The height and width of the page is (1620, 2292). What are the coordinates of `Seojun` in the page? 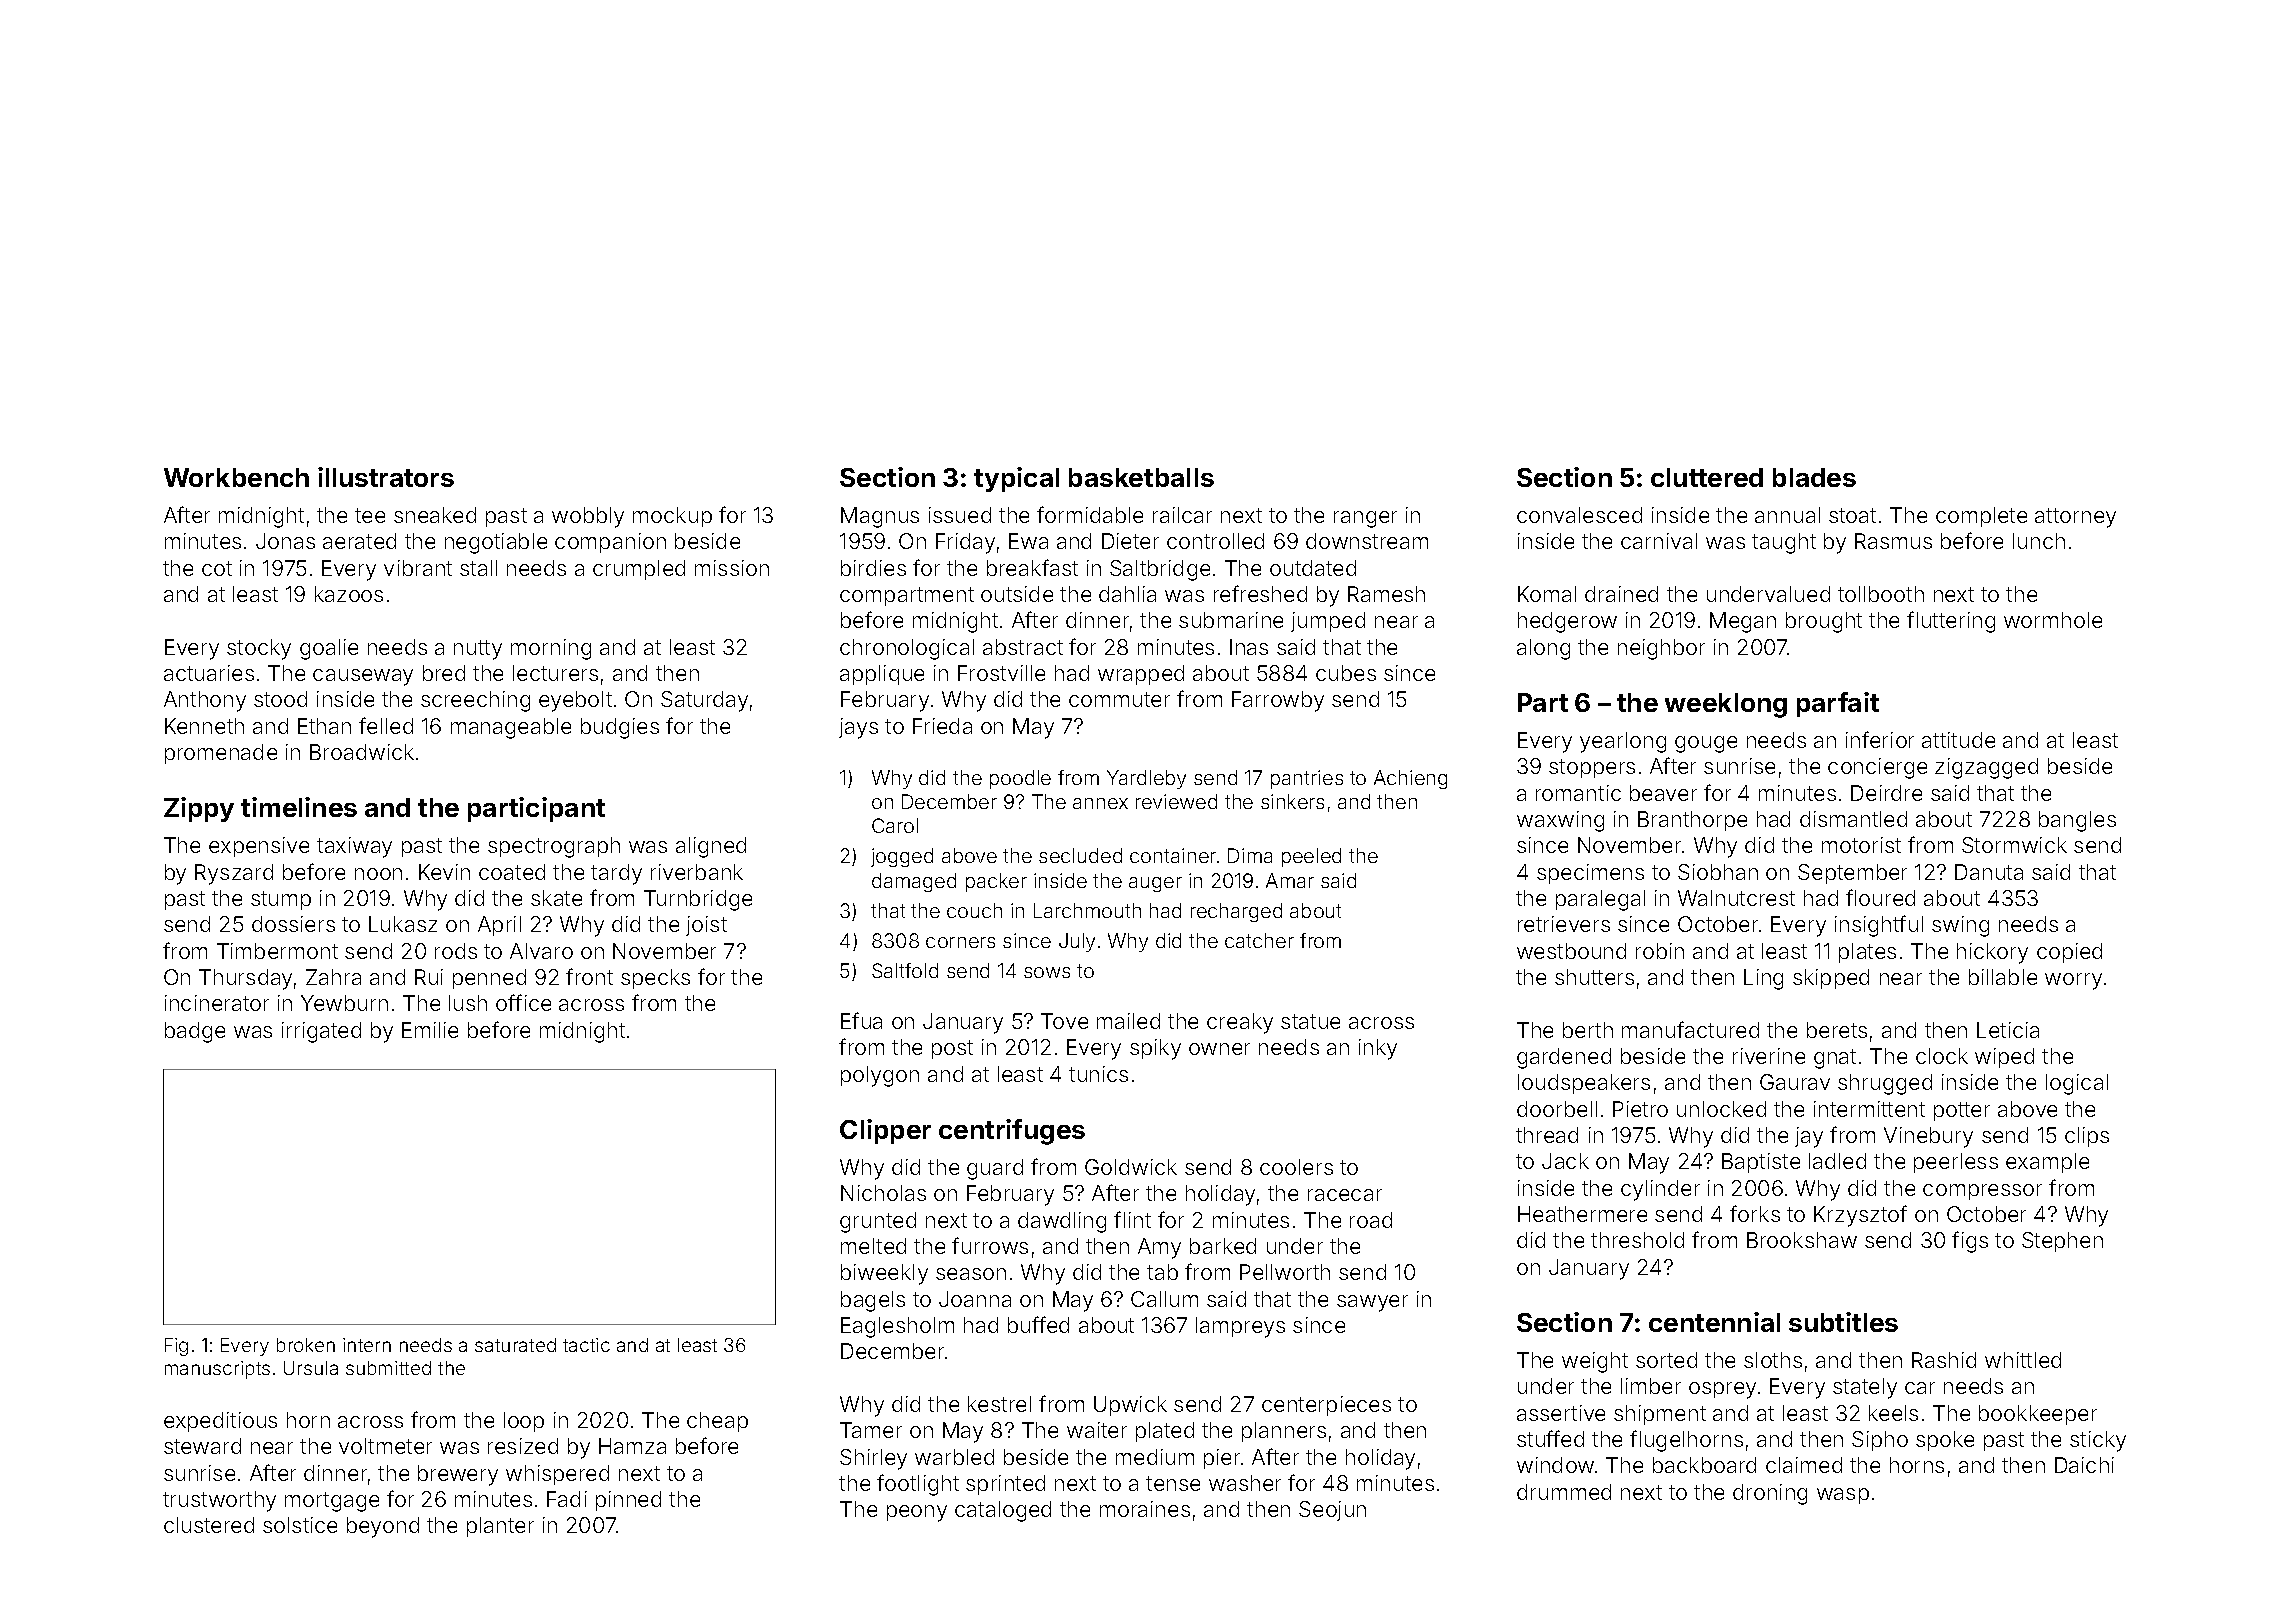 It's located at (1332, 1511).
